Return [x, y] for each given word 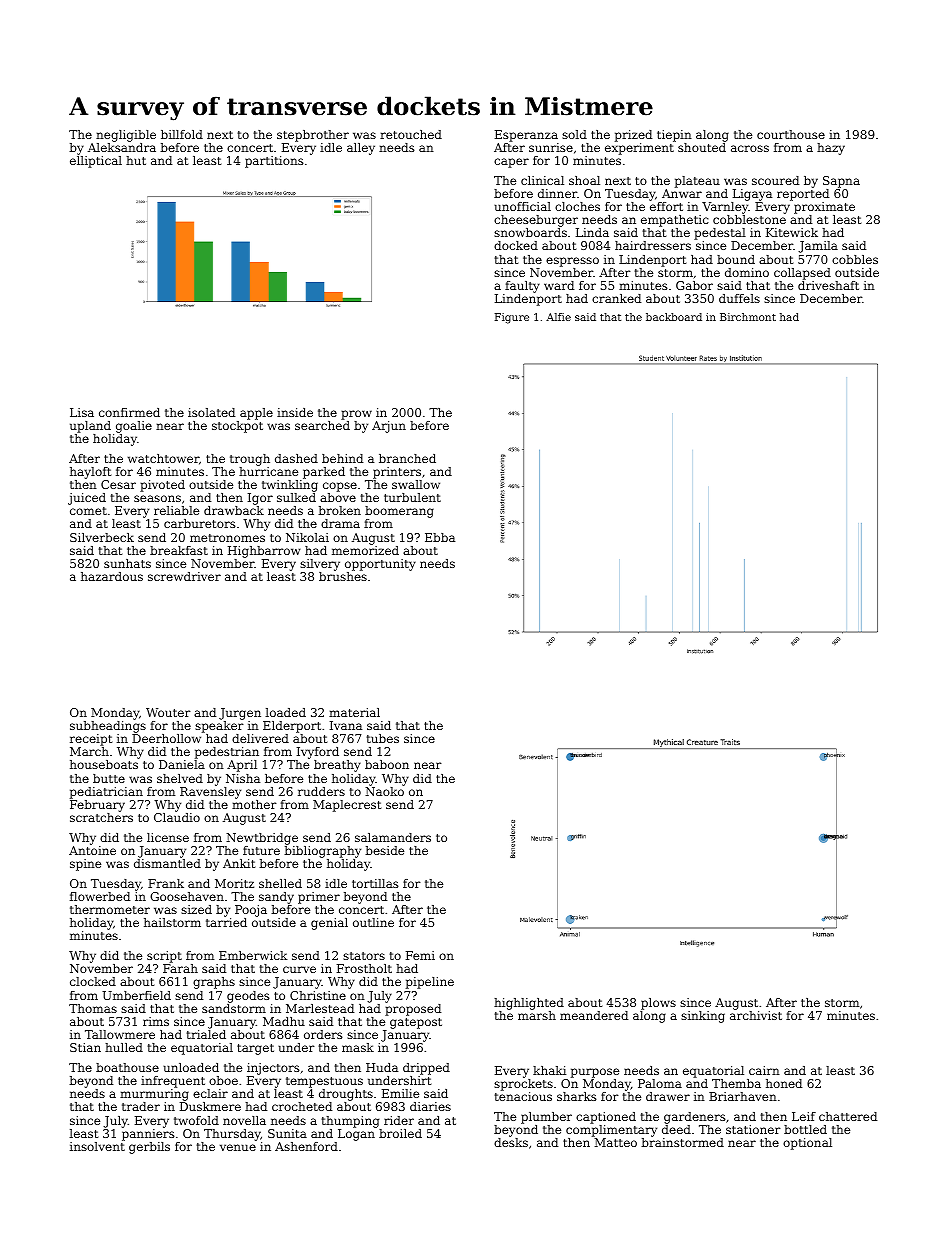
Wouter [168, 712]
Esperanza [526, 136]
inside [295, 412]
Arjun [389, 427]
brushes [343, 576]
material [354, 712]
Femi [420, 955]
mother [254, 804]
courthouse [791, 134]
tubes [383, 738]
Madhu [284, 1021]
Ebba [440, 537]
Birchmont [748, 317]
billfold [182, 134]
